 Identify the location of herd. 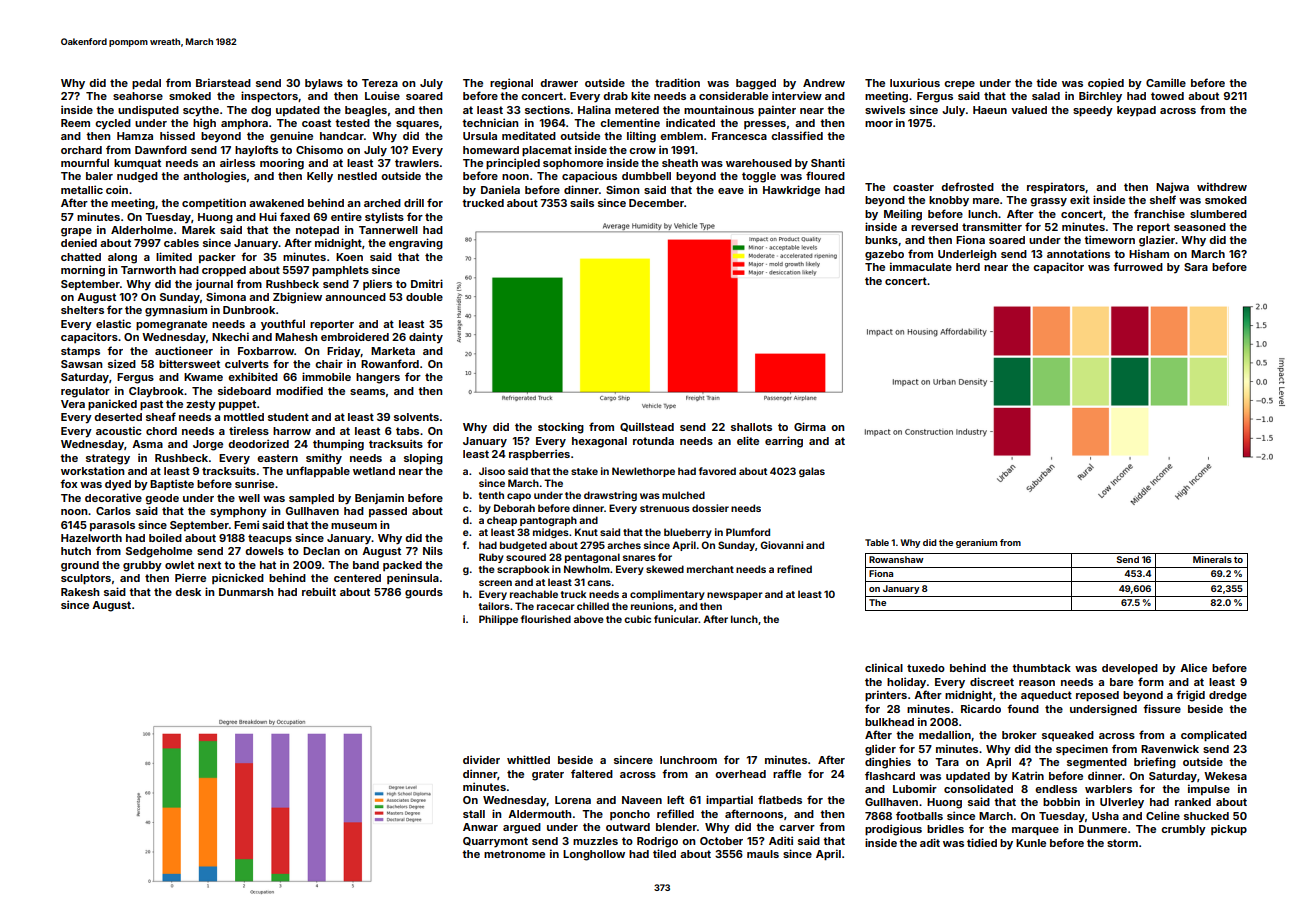
(968, 267).
